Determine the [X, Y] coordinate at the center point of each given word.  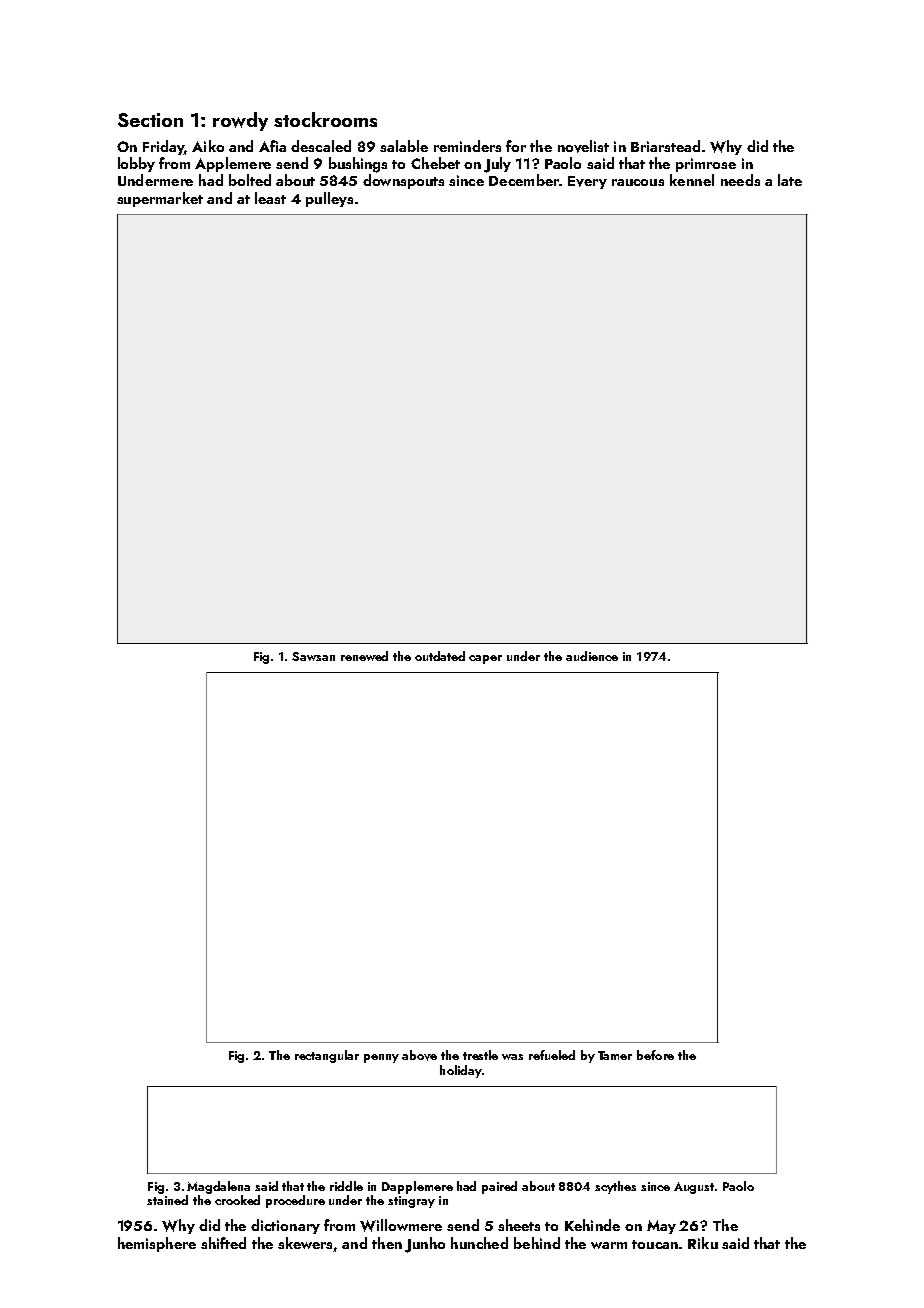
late [790, 180]
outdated [440, 656]
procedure [295, 1201]
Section [150, 120]
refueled [552, 1055]
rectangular [327, 1056]
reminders [467, 146]
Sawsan [313, 656]
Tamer [615, 1055]
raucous [638, 182]
